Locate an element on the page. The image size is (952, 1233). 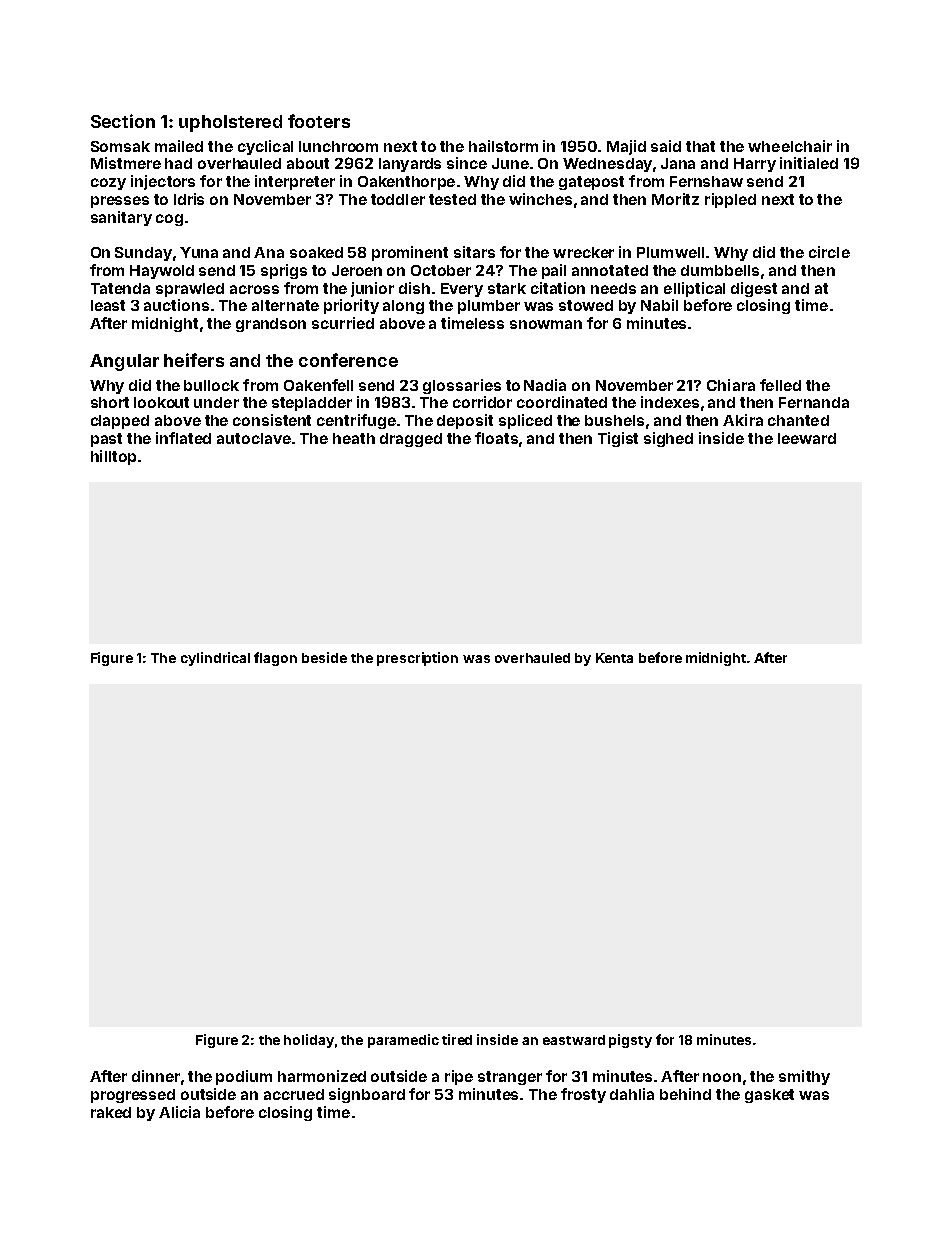
prescription is located at coordinates (417, 659).
